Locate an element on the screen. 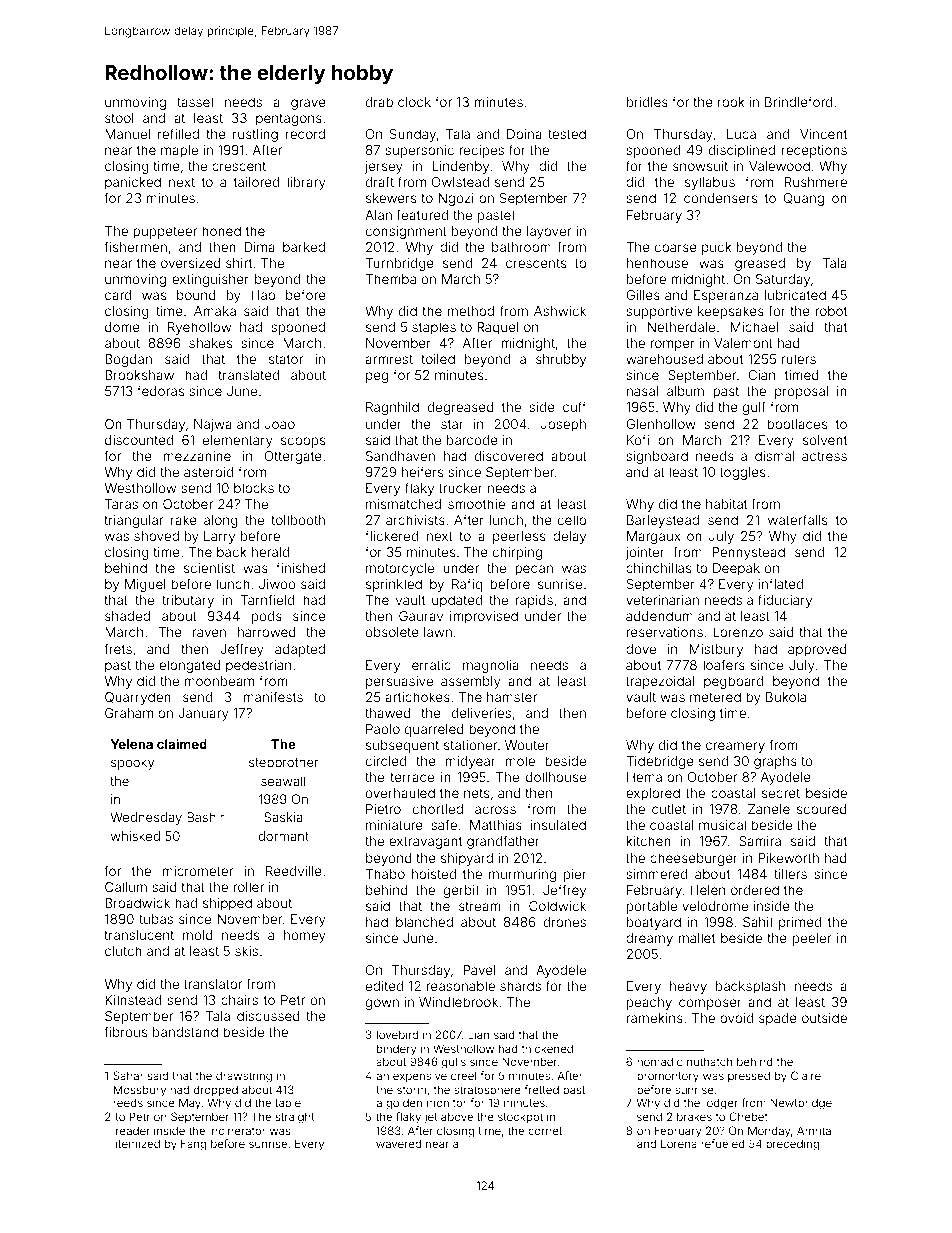 This screenshot has width=952, height=1233. Pietro is located at coordinates (383, 809).
